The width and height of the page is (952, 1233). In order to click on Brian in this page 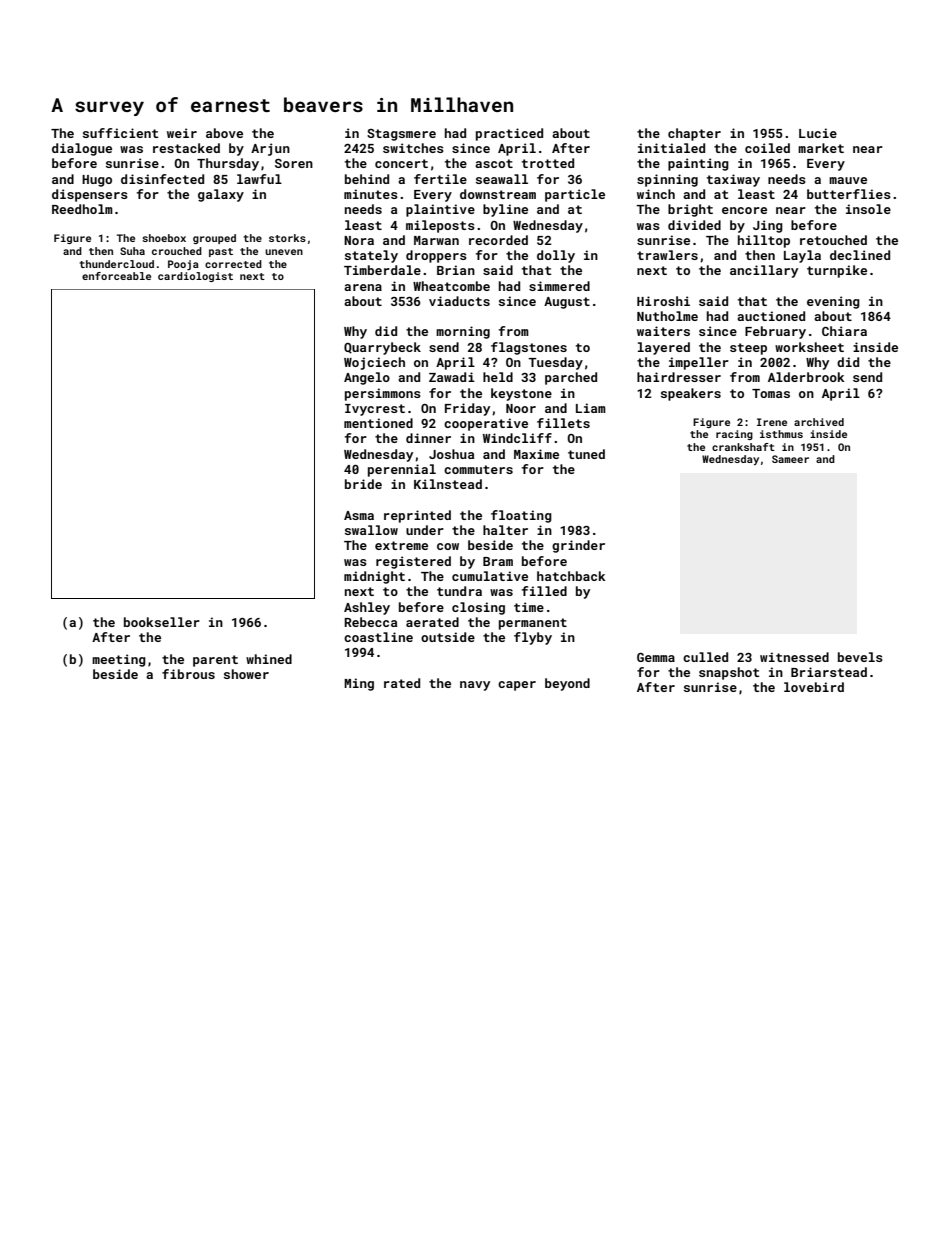, I will do `click(456, 270)`.
